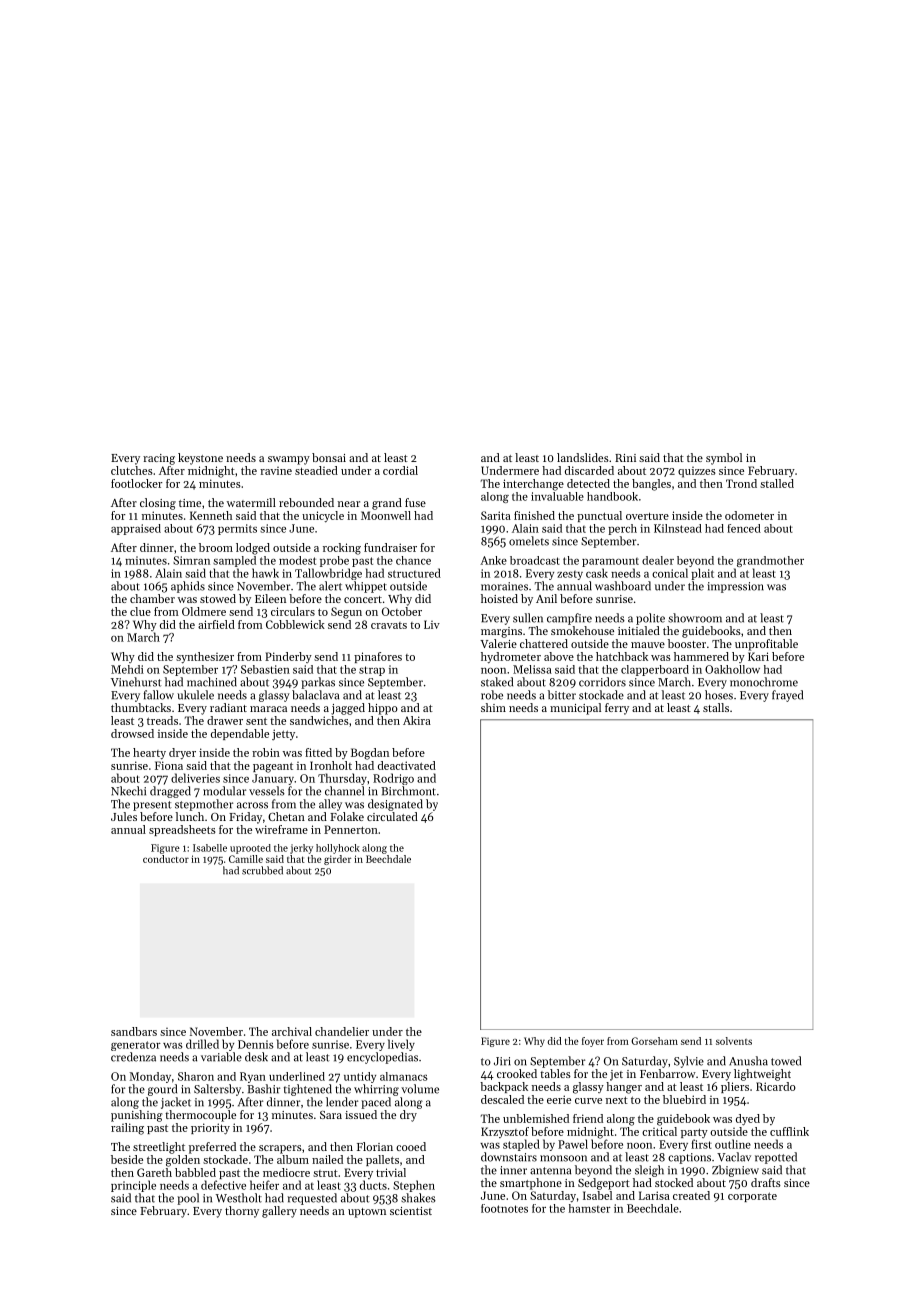  What do you see at coordinates (279, 1212) in the page?
I see `gallery` at bounding box center [279, 1212].
